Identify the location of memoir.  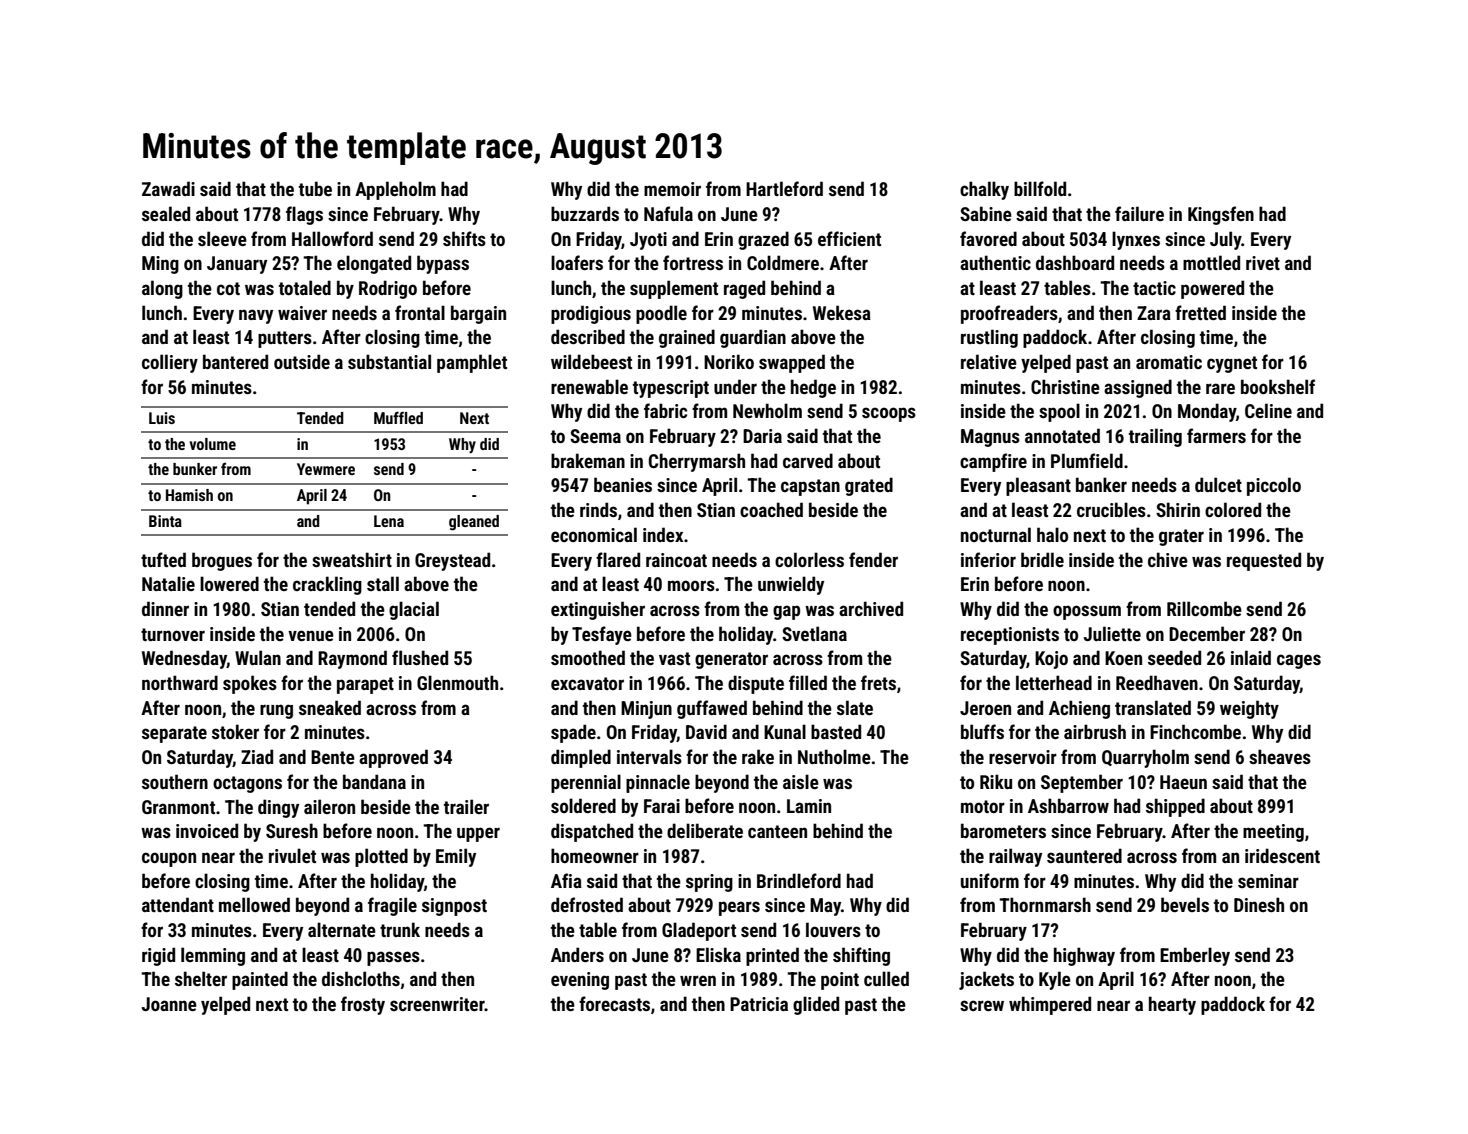
(672, 189).
